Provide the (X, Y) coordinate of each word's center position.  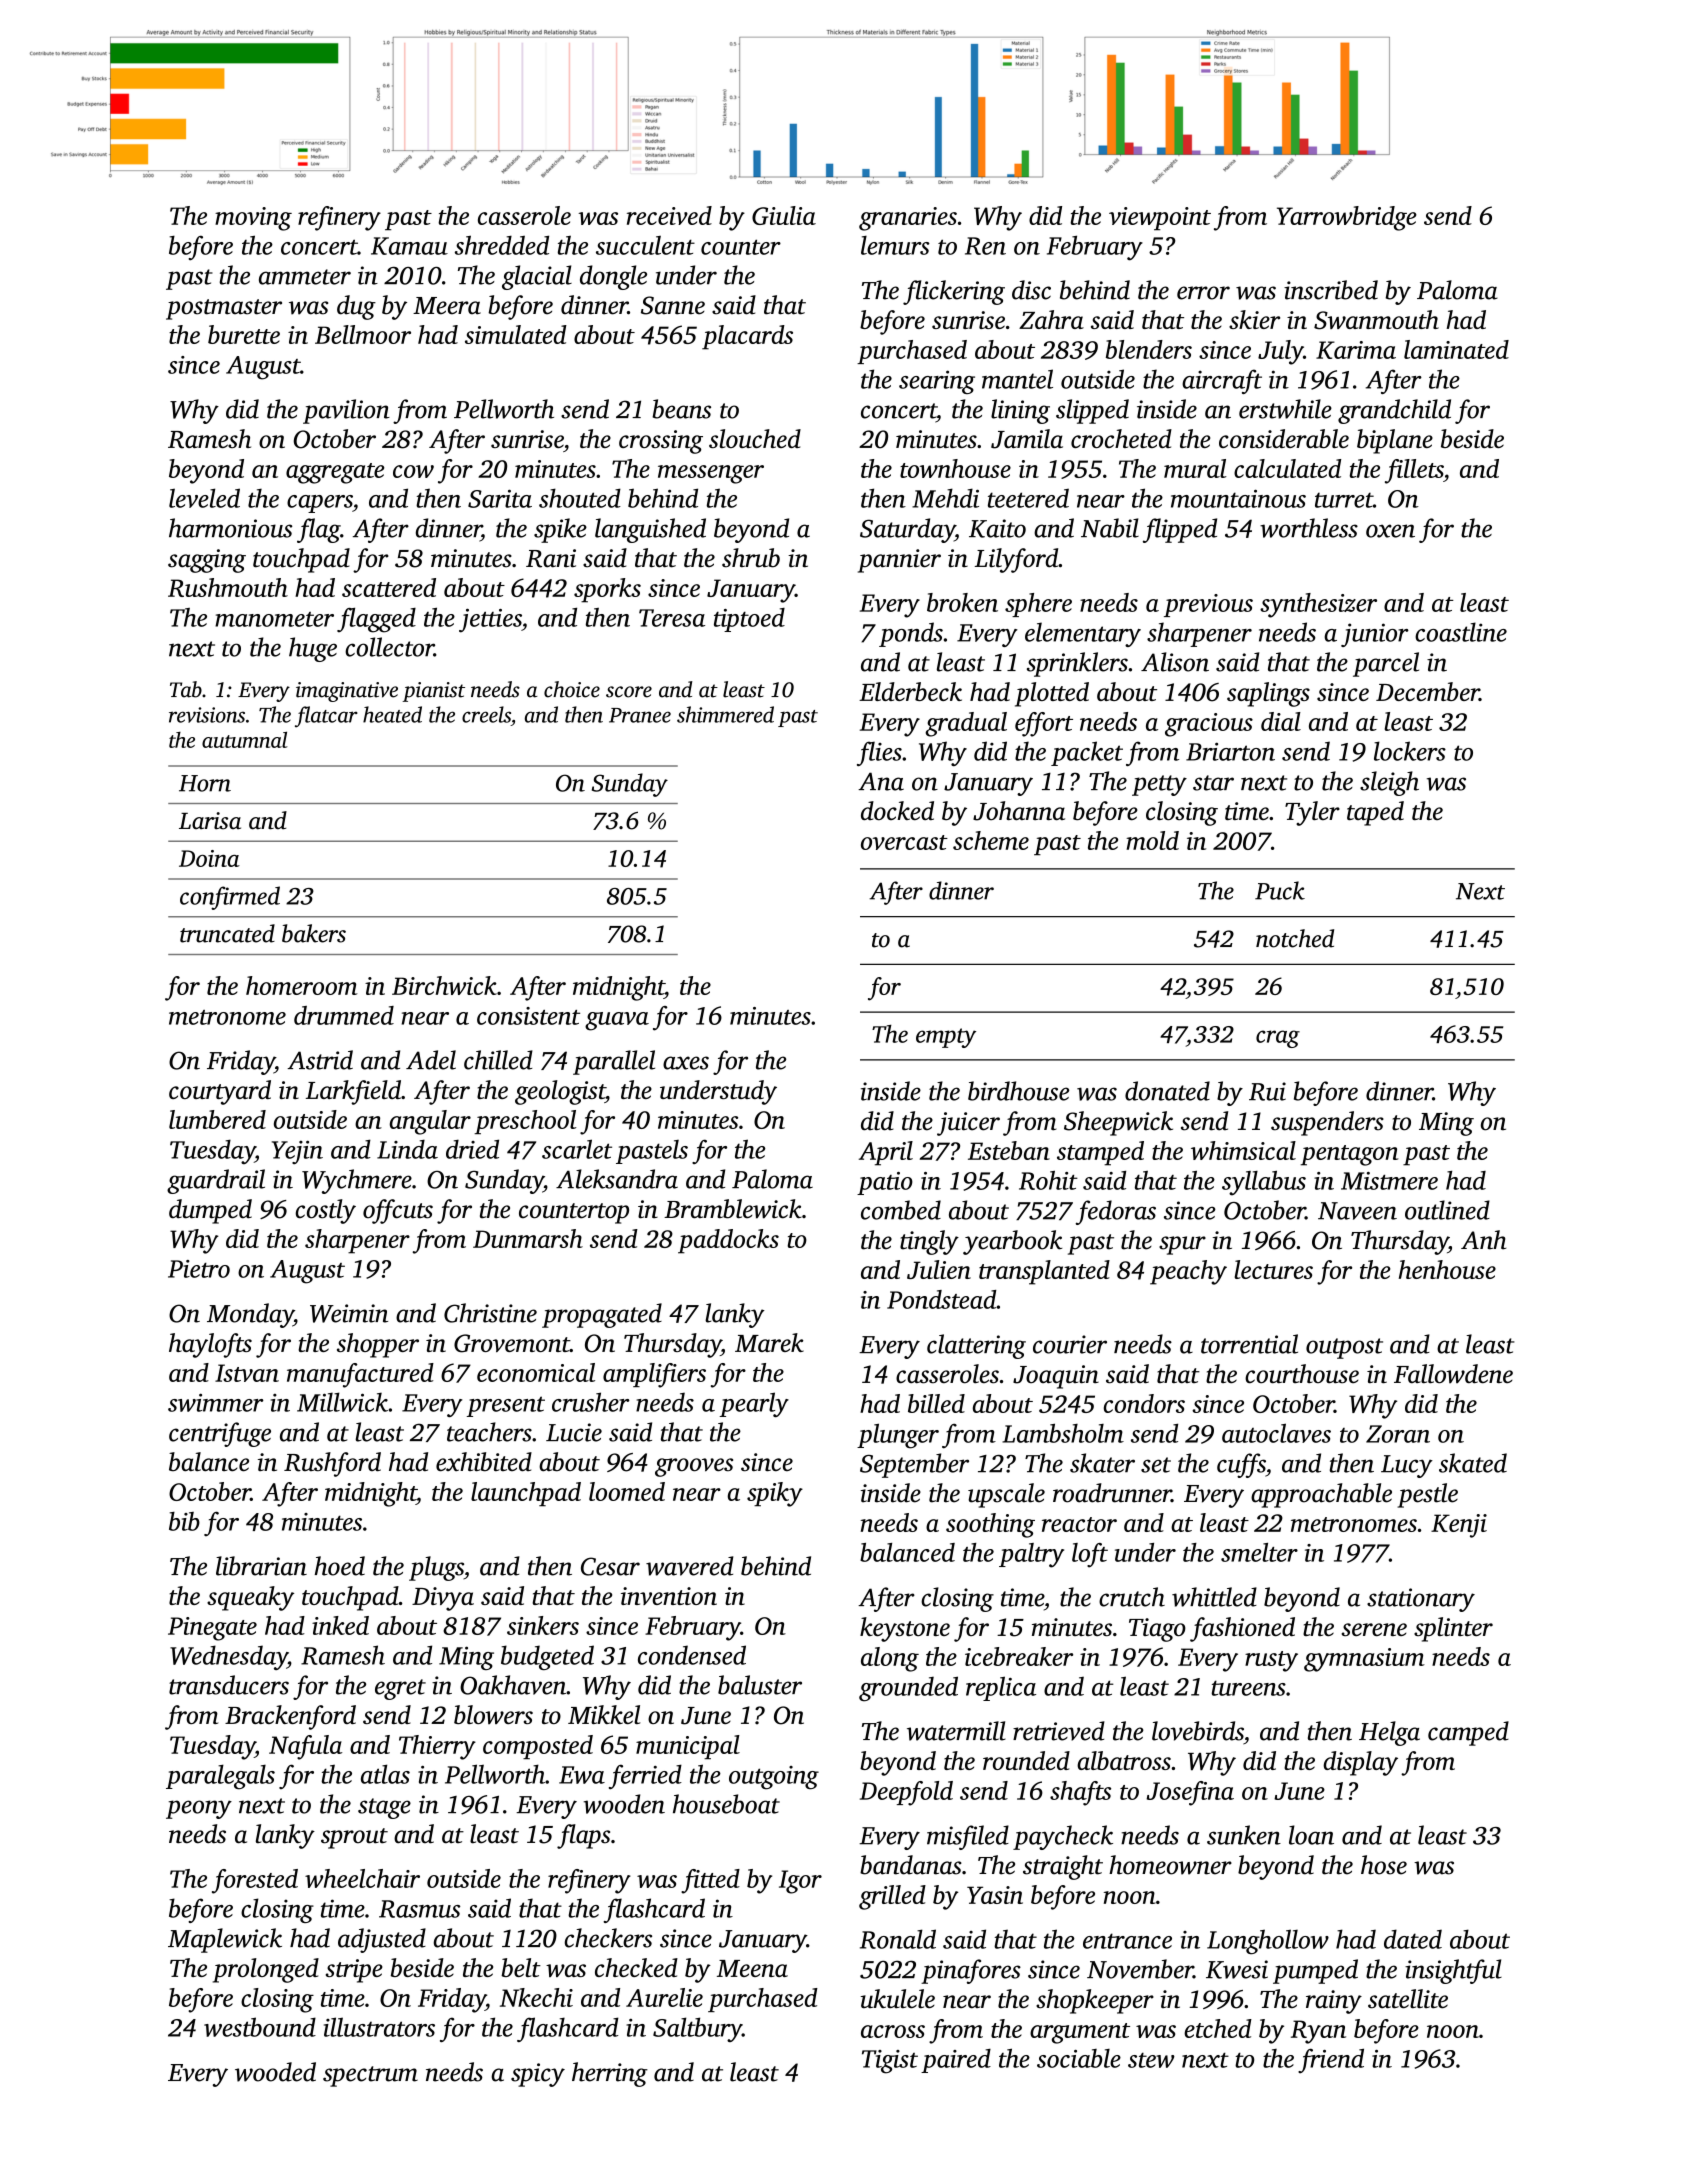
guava (617, 1021)
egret (400, 1689)
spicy (538, 2075)
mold (1152, 840)
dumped (210, 1211)
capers (320, 504)
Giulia (784, 215)
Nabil (1110, 528)
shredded (502, 245)
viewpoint (1160, 218)
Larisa (210, 821)
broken (962, 602)
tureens (1248, 1688)
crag (1278, 1039)
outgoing (774, 1778)
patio (885, 1183)
